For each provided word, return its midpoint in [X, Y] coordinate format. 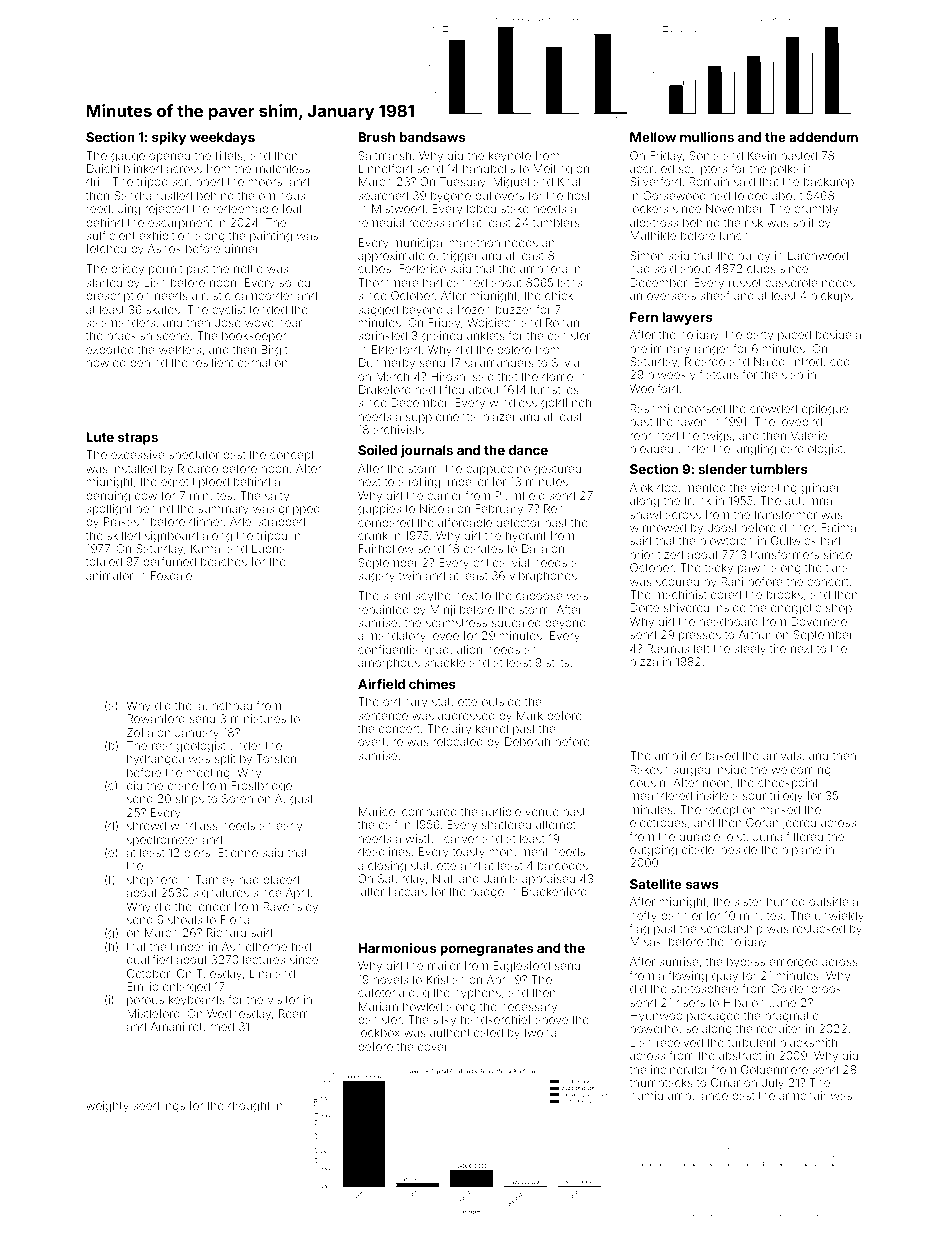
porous [145, 1002]
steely [750, 650]
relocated [458, 741]
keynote [510, 157]
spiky [169, 138]
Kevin [762, 155]
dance [528, 450]
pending [108, 497]
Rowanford [156, 718]
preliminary [660, 350]
